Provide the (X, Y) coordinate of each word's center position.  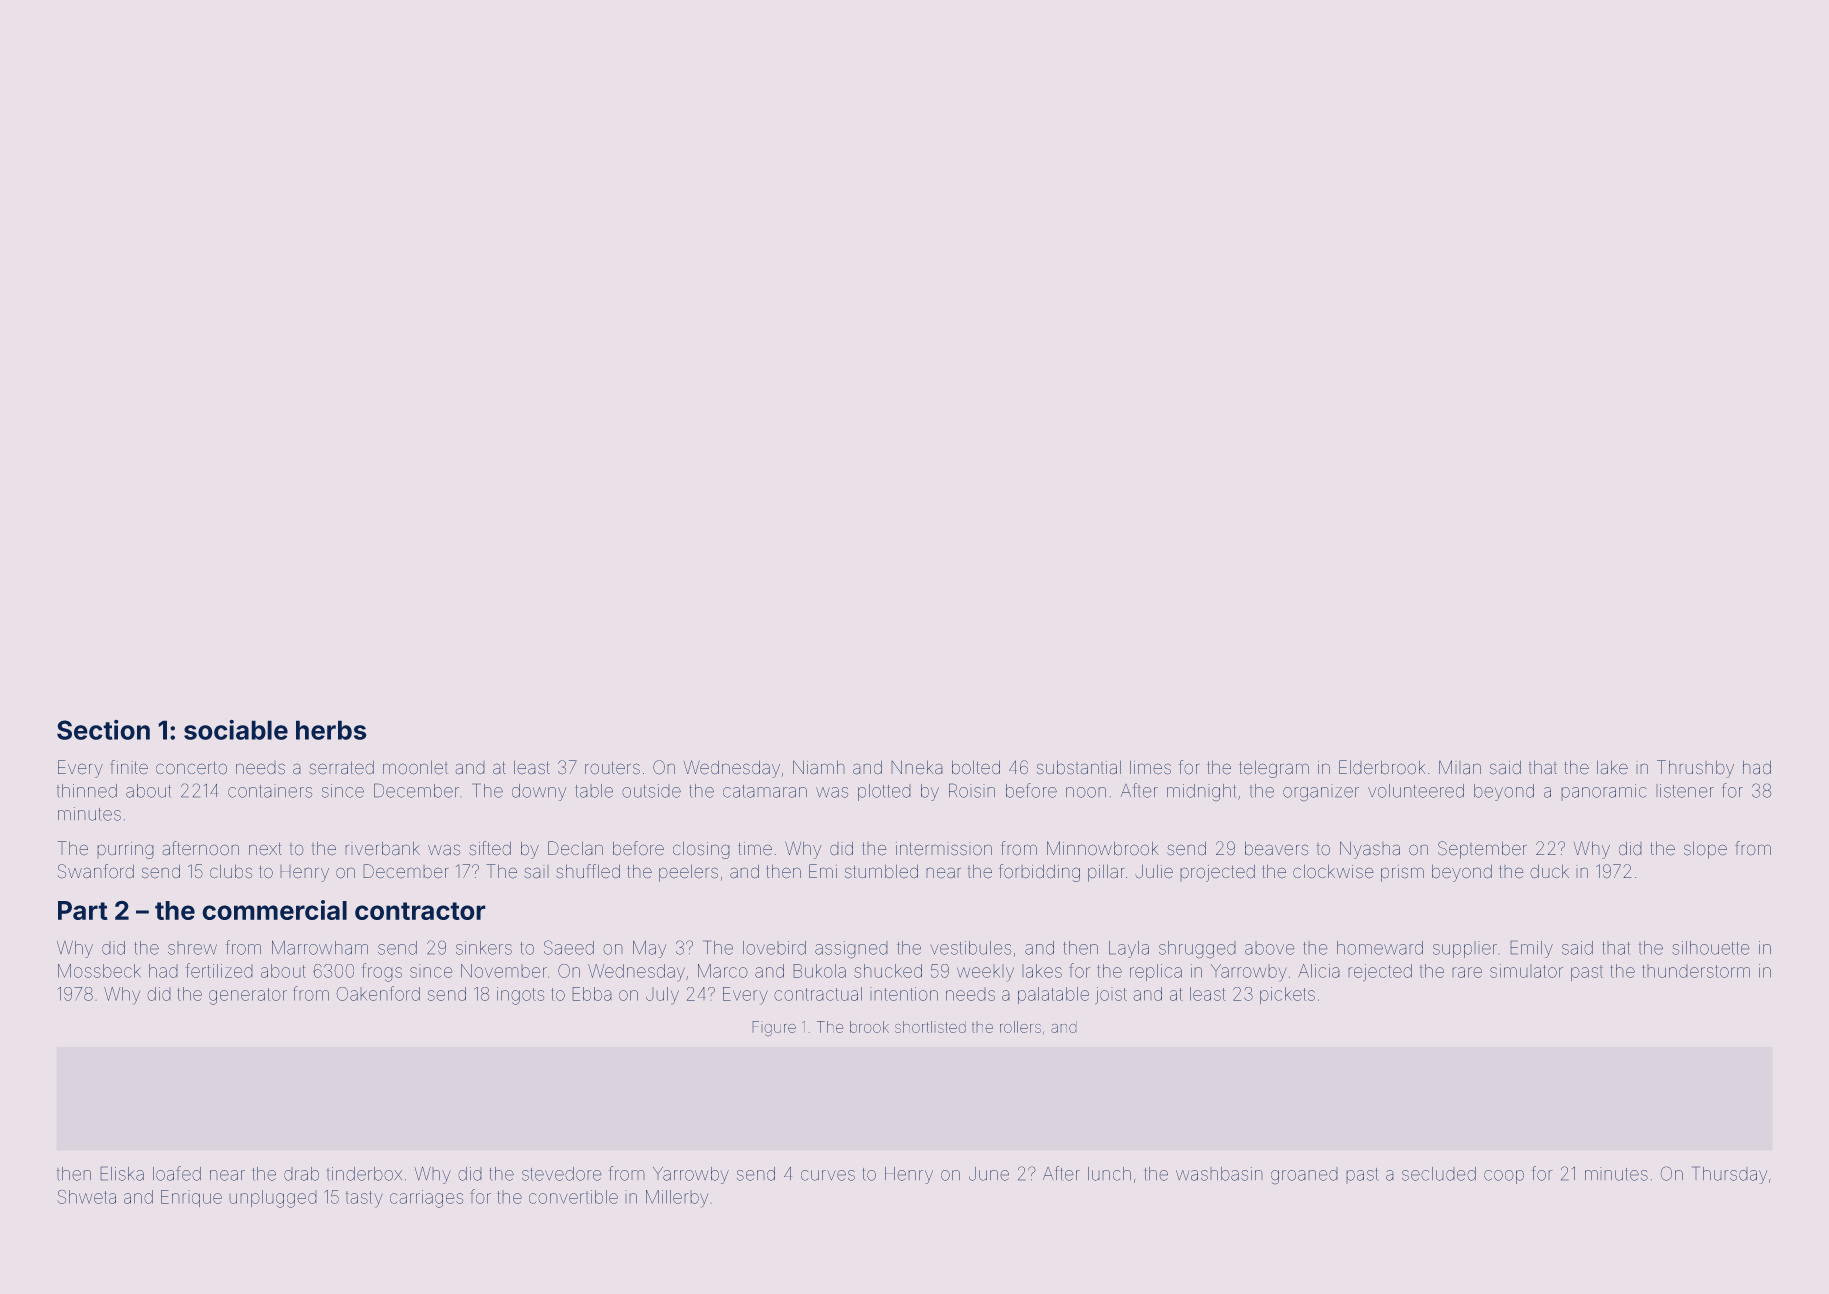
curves (828, 1175)
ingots (520, 996)
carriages (426, 1199)
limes (1150, 767)
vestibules (970, 948)
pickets (1287, 995)
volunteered (1416, 791)
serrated (342, 767)
